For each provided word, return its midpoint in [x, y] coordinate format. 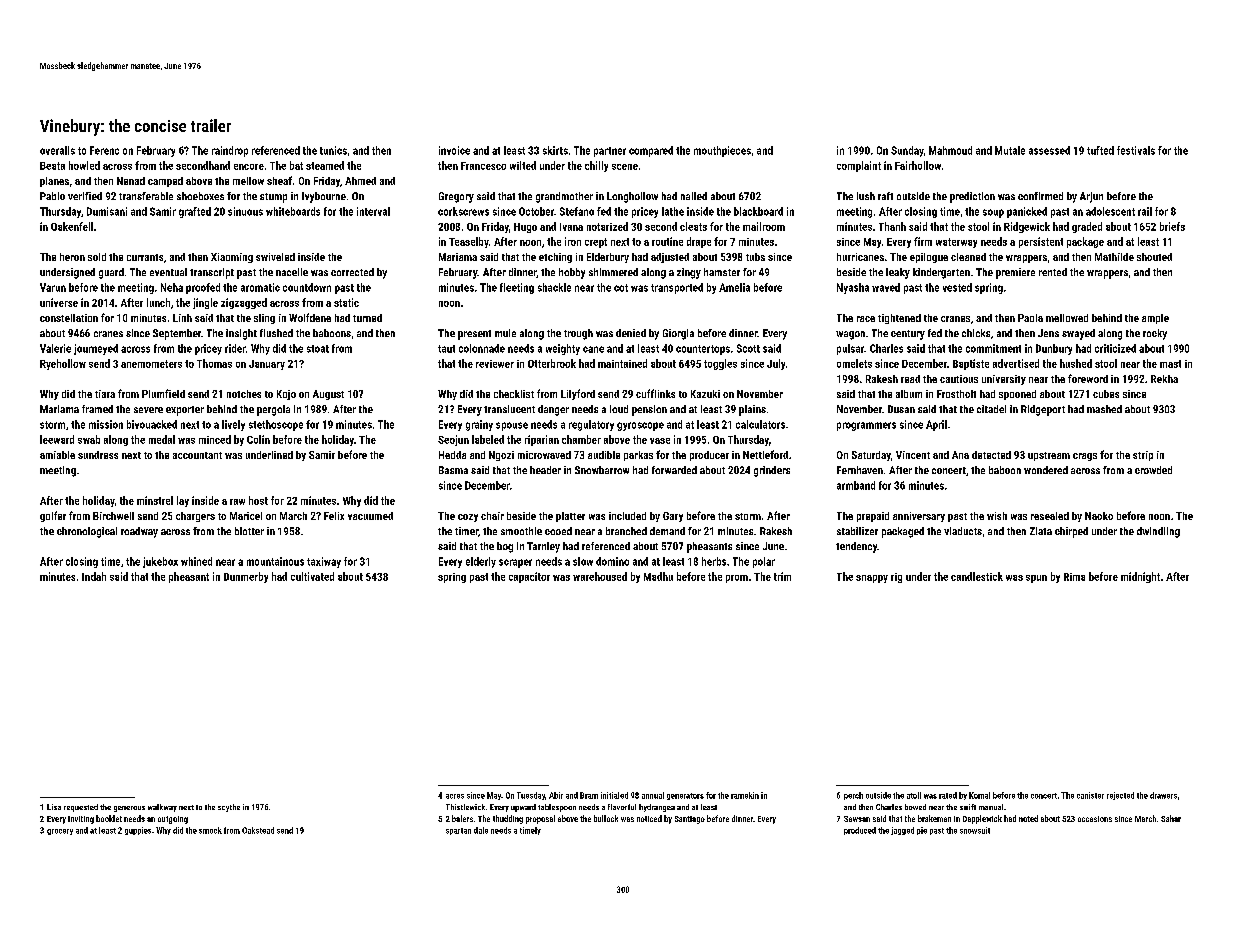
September [177, 334]
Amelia [734, 287]
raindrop [230, 151]
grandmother [564, 197]
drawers [1163, 795]
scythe [229, 808]
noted [1028, 818]
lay [183, 501]
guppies [138, 831]
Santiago [690, 820]
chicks [976, 333]
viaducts [963, 531]
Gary [673, 517]
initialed [614, 795]
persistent [1041, 242]
